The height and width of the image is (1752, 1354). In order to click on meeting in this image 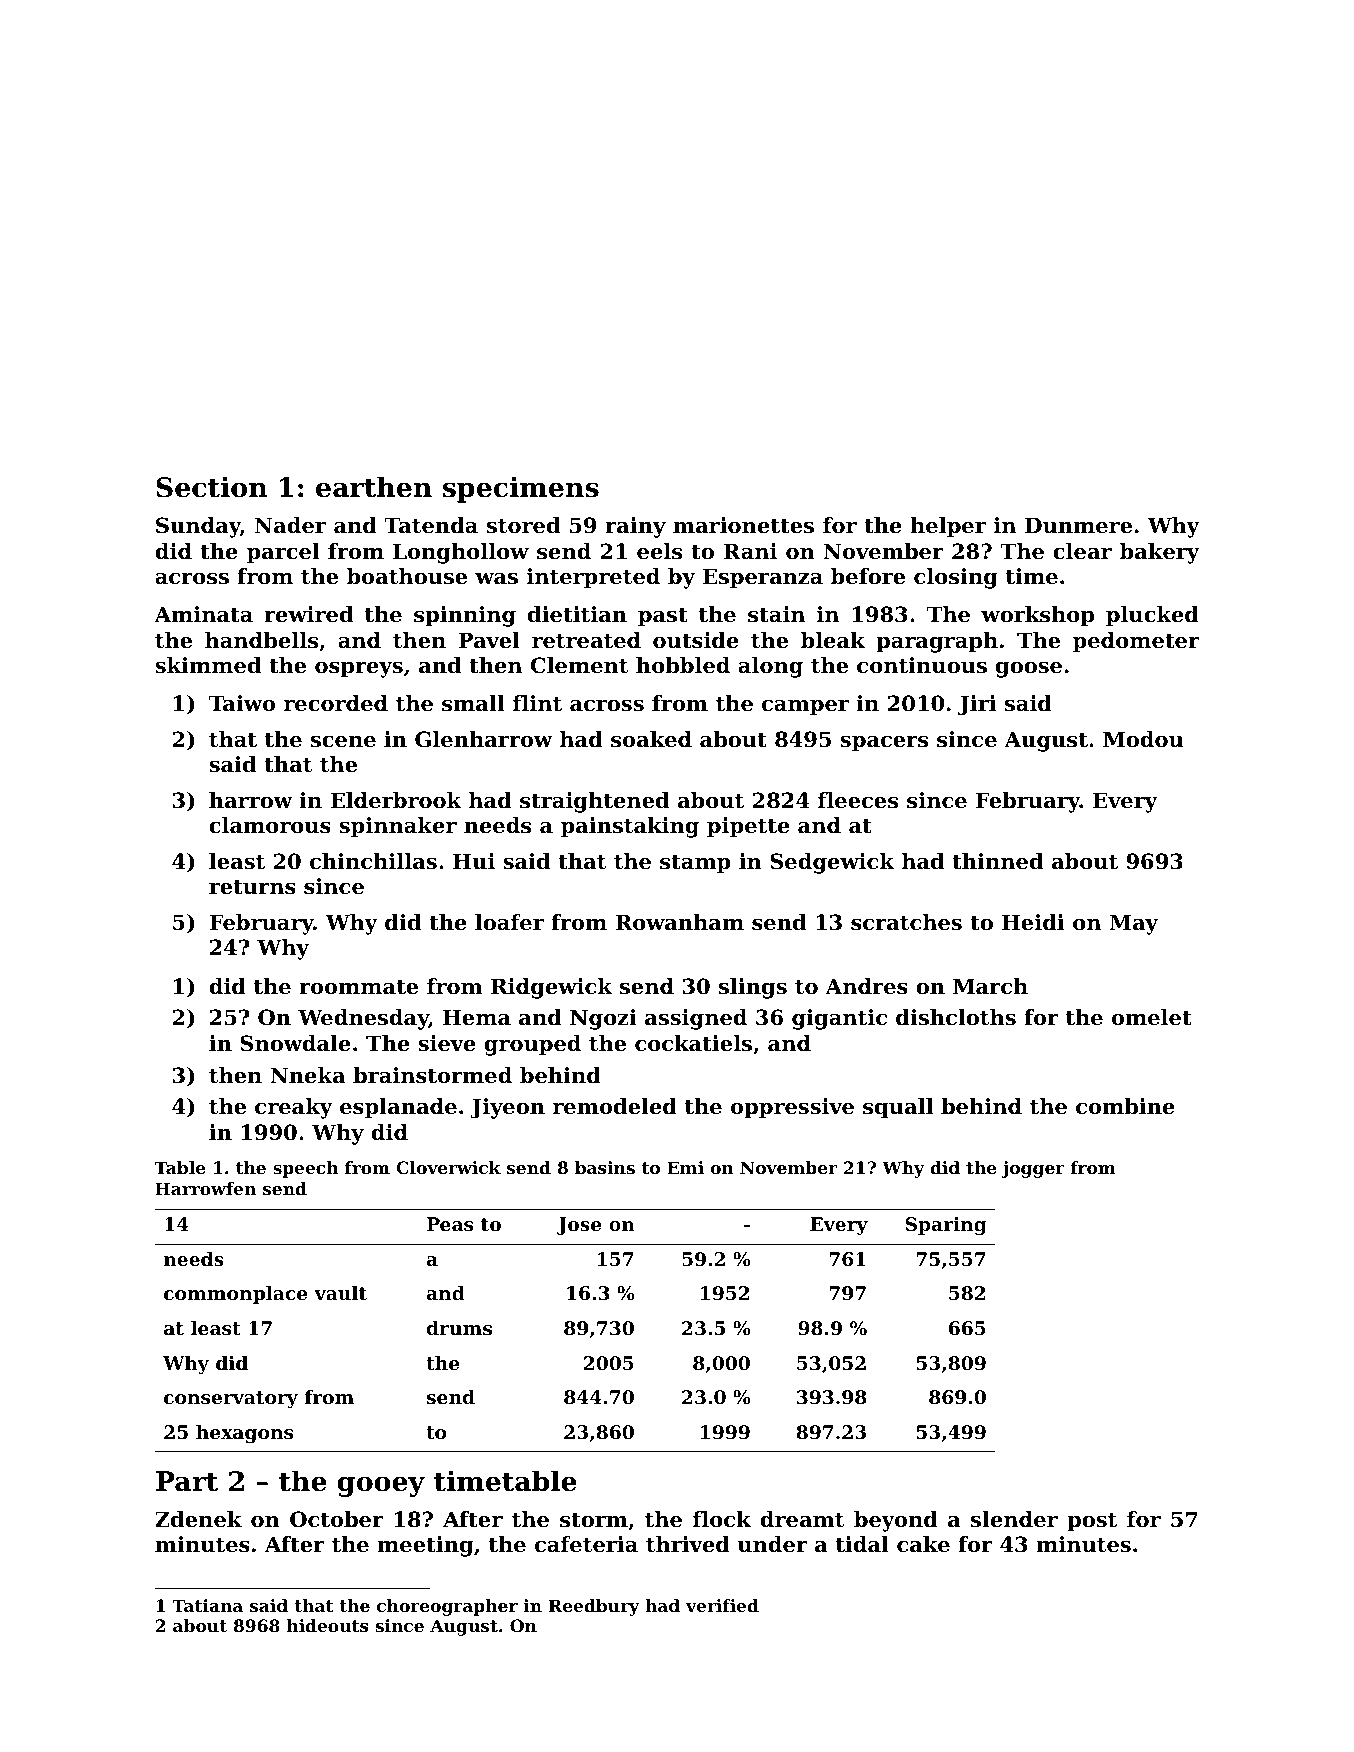, I will do `click(425, 1546)`.
